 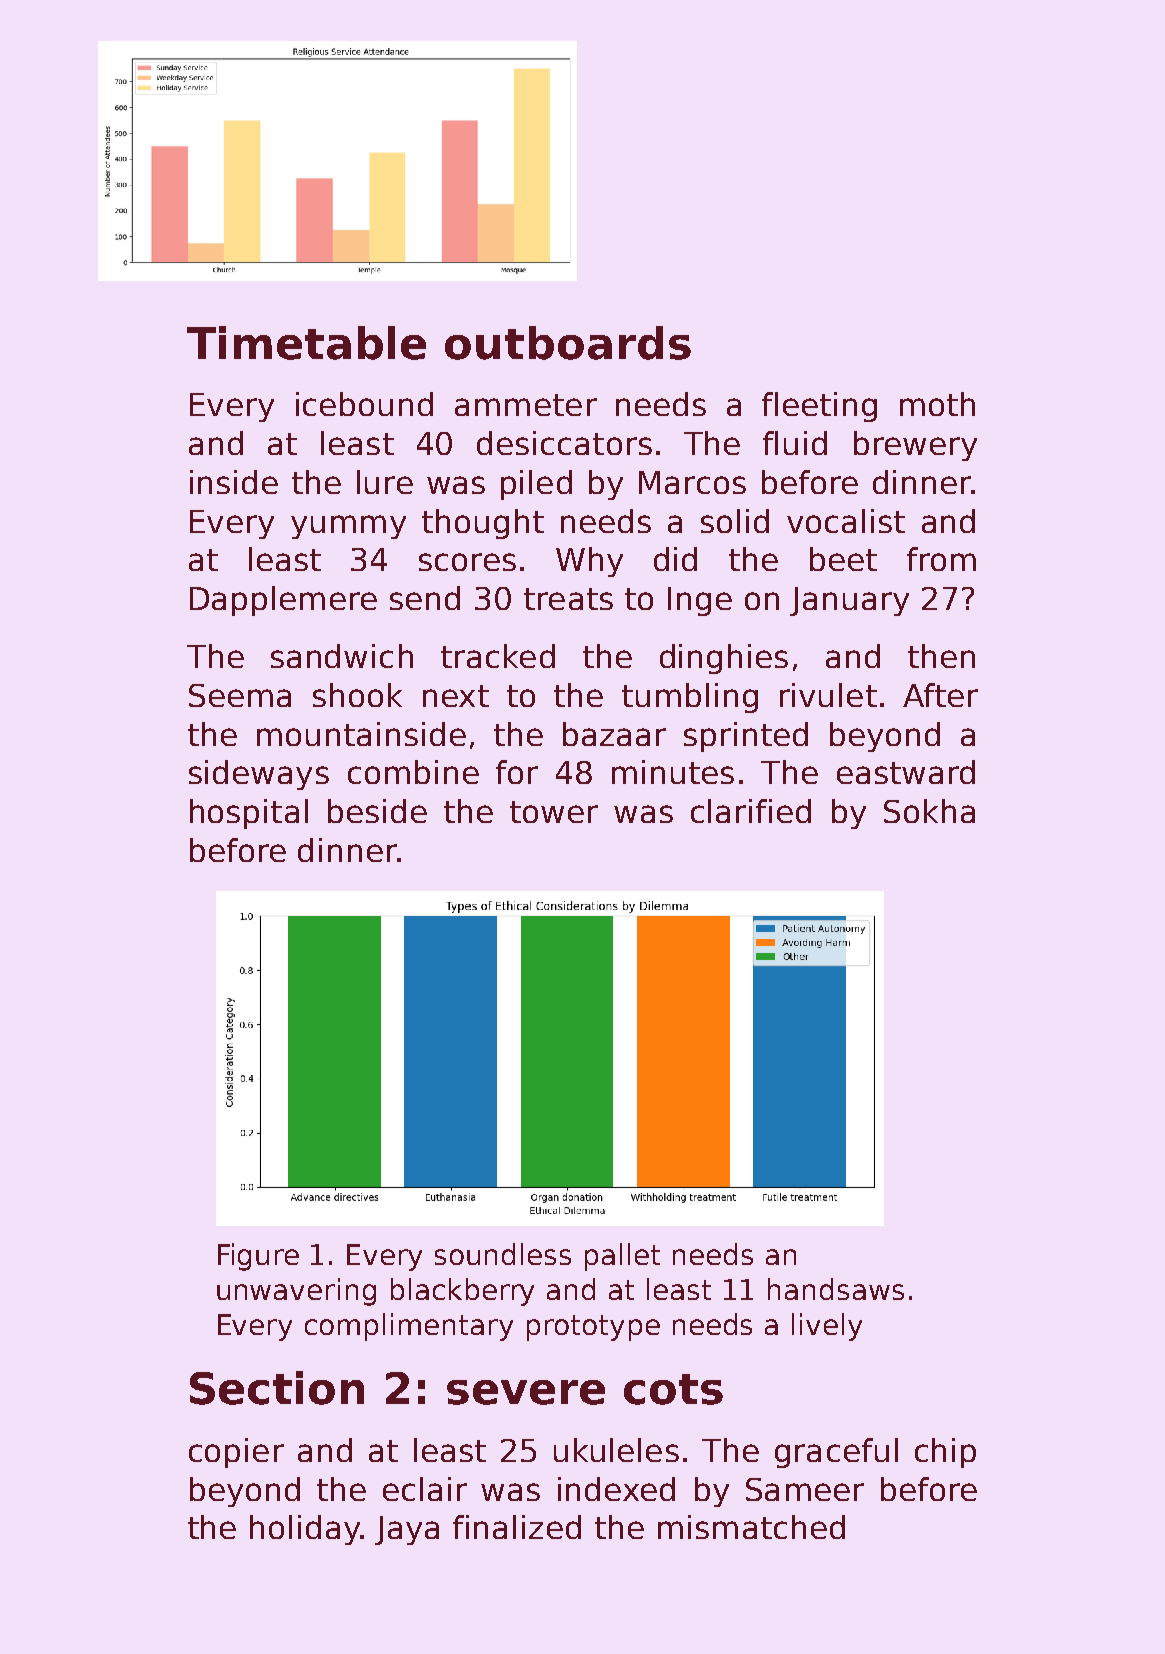 What do you see at coordinates (554, 812) in the screenshot?
I see `tower` at bounding box center [554, 812].
